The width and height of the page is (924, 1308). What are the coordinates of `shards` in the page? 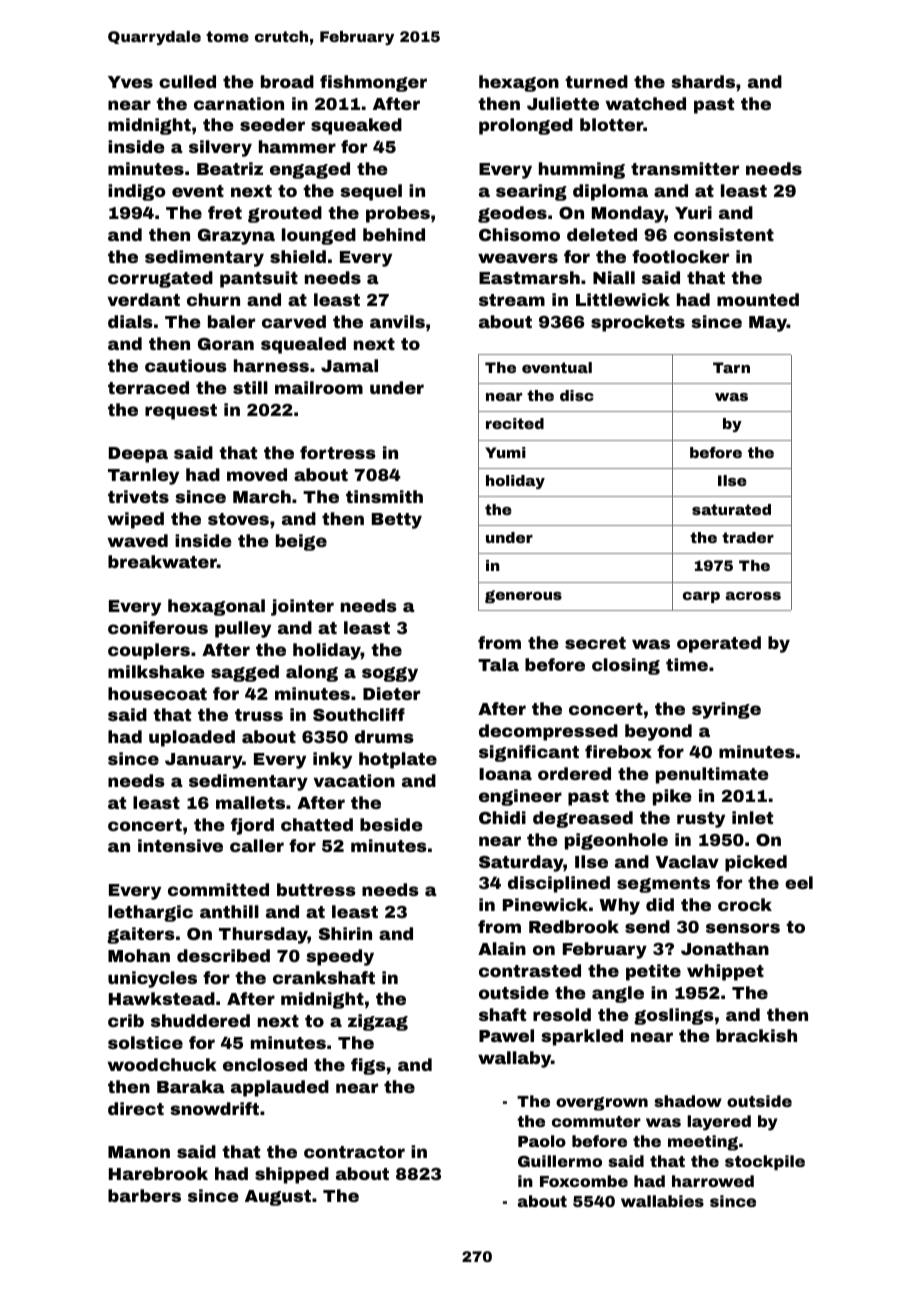 It's located at (703, 81).
